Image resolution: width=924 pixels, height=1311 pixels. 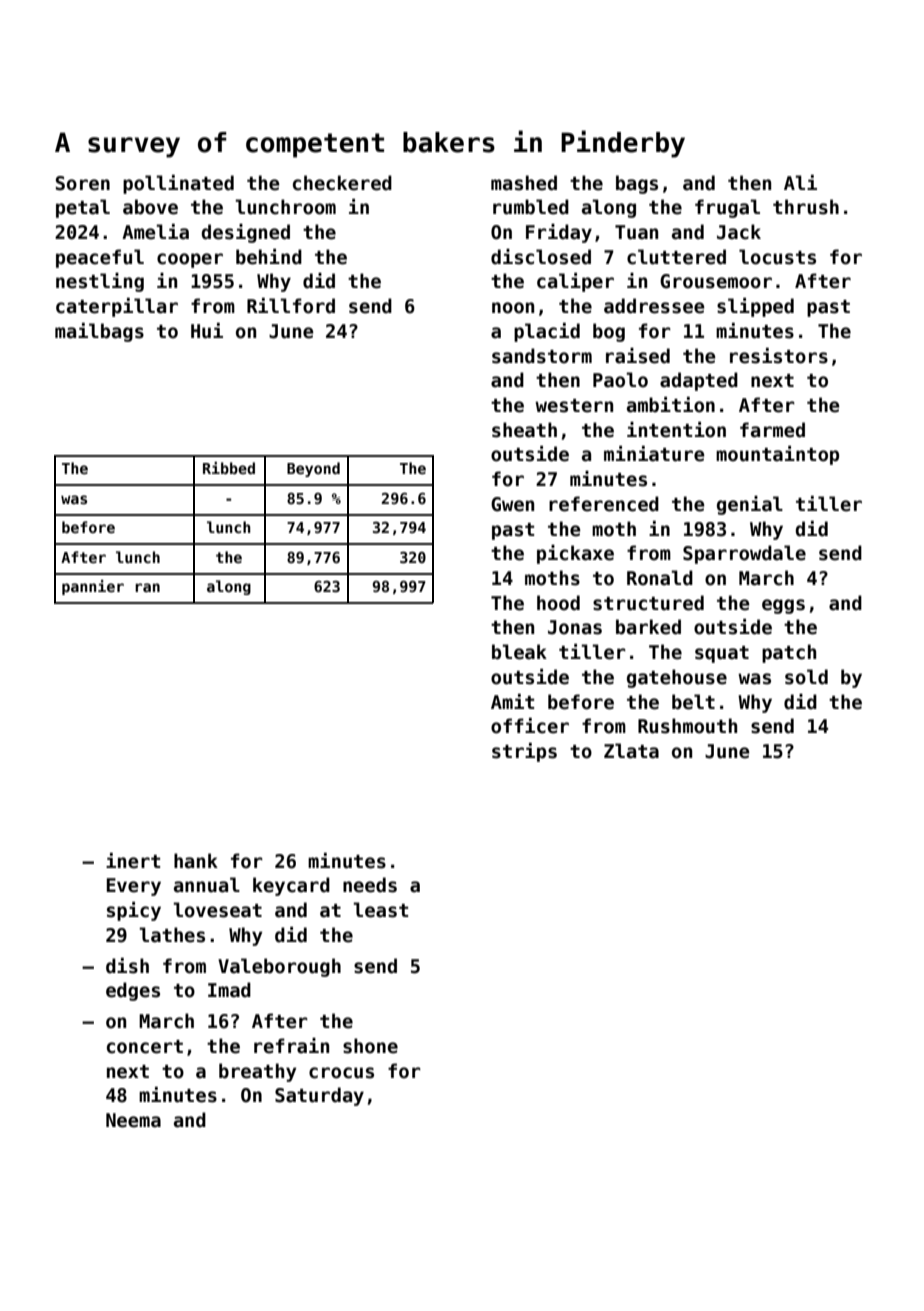 What do you see at coordinates (319, 1096) in the screenshot?
I see `Saturday` at bounding box center [319, 1096].
